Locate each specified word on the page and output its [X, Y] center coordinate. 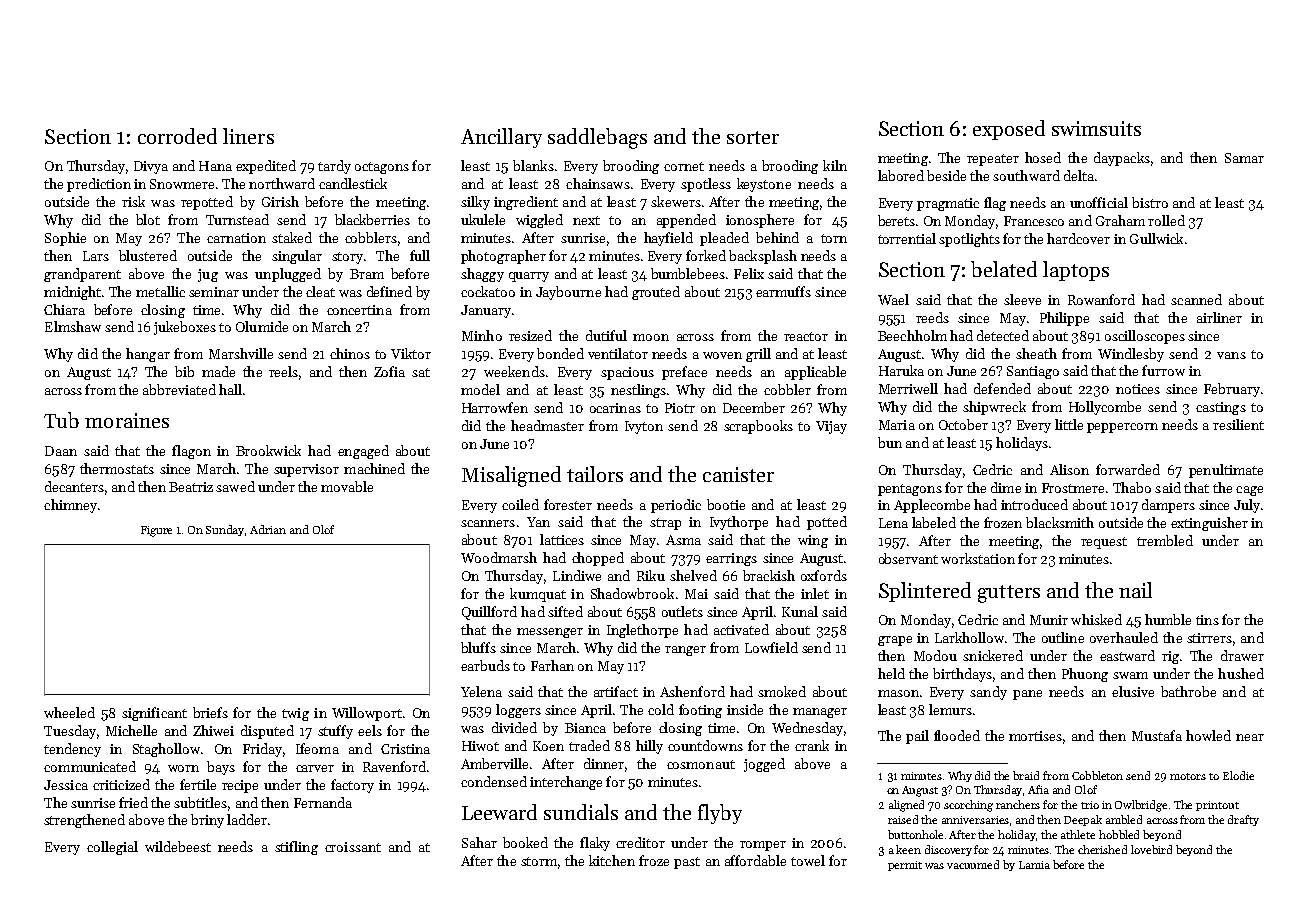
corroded [177, 136]
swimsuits [1096, 128]
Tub [61, 420]
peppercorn [1122, 428]
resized [530, 335]
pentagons [910, 490]
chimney [70, 506]
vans [1231, 355]
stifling [296, 848]
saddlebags [597, 138]
